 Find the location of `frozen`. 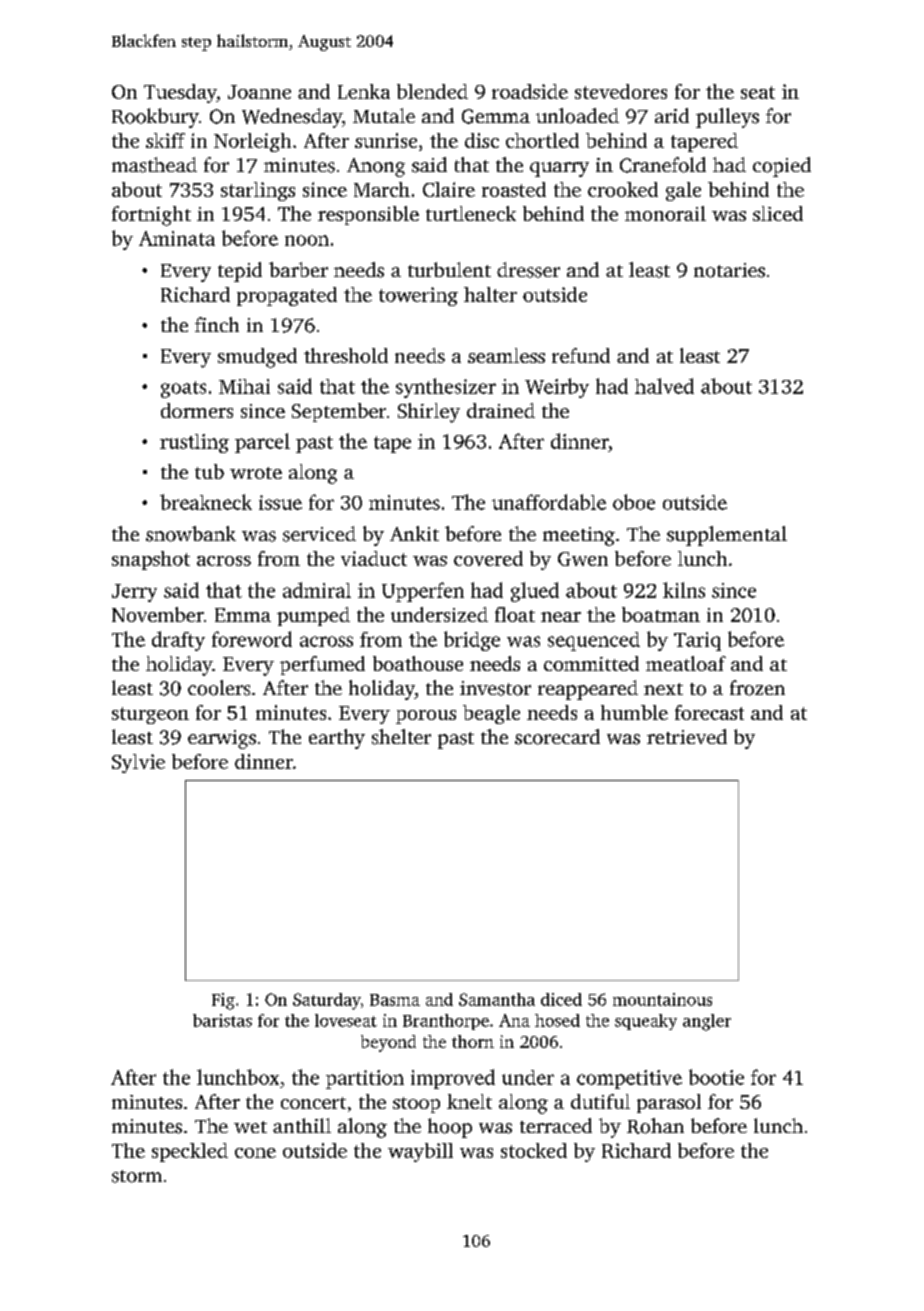

frozen is located at coordinates (757, 688).
